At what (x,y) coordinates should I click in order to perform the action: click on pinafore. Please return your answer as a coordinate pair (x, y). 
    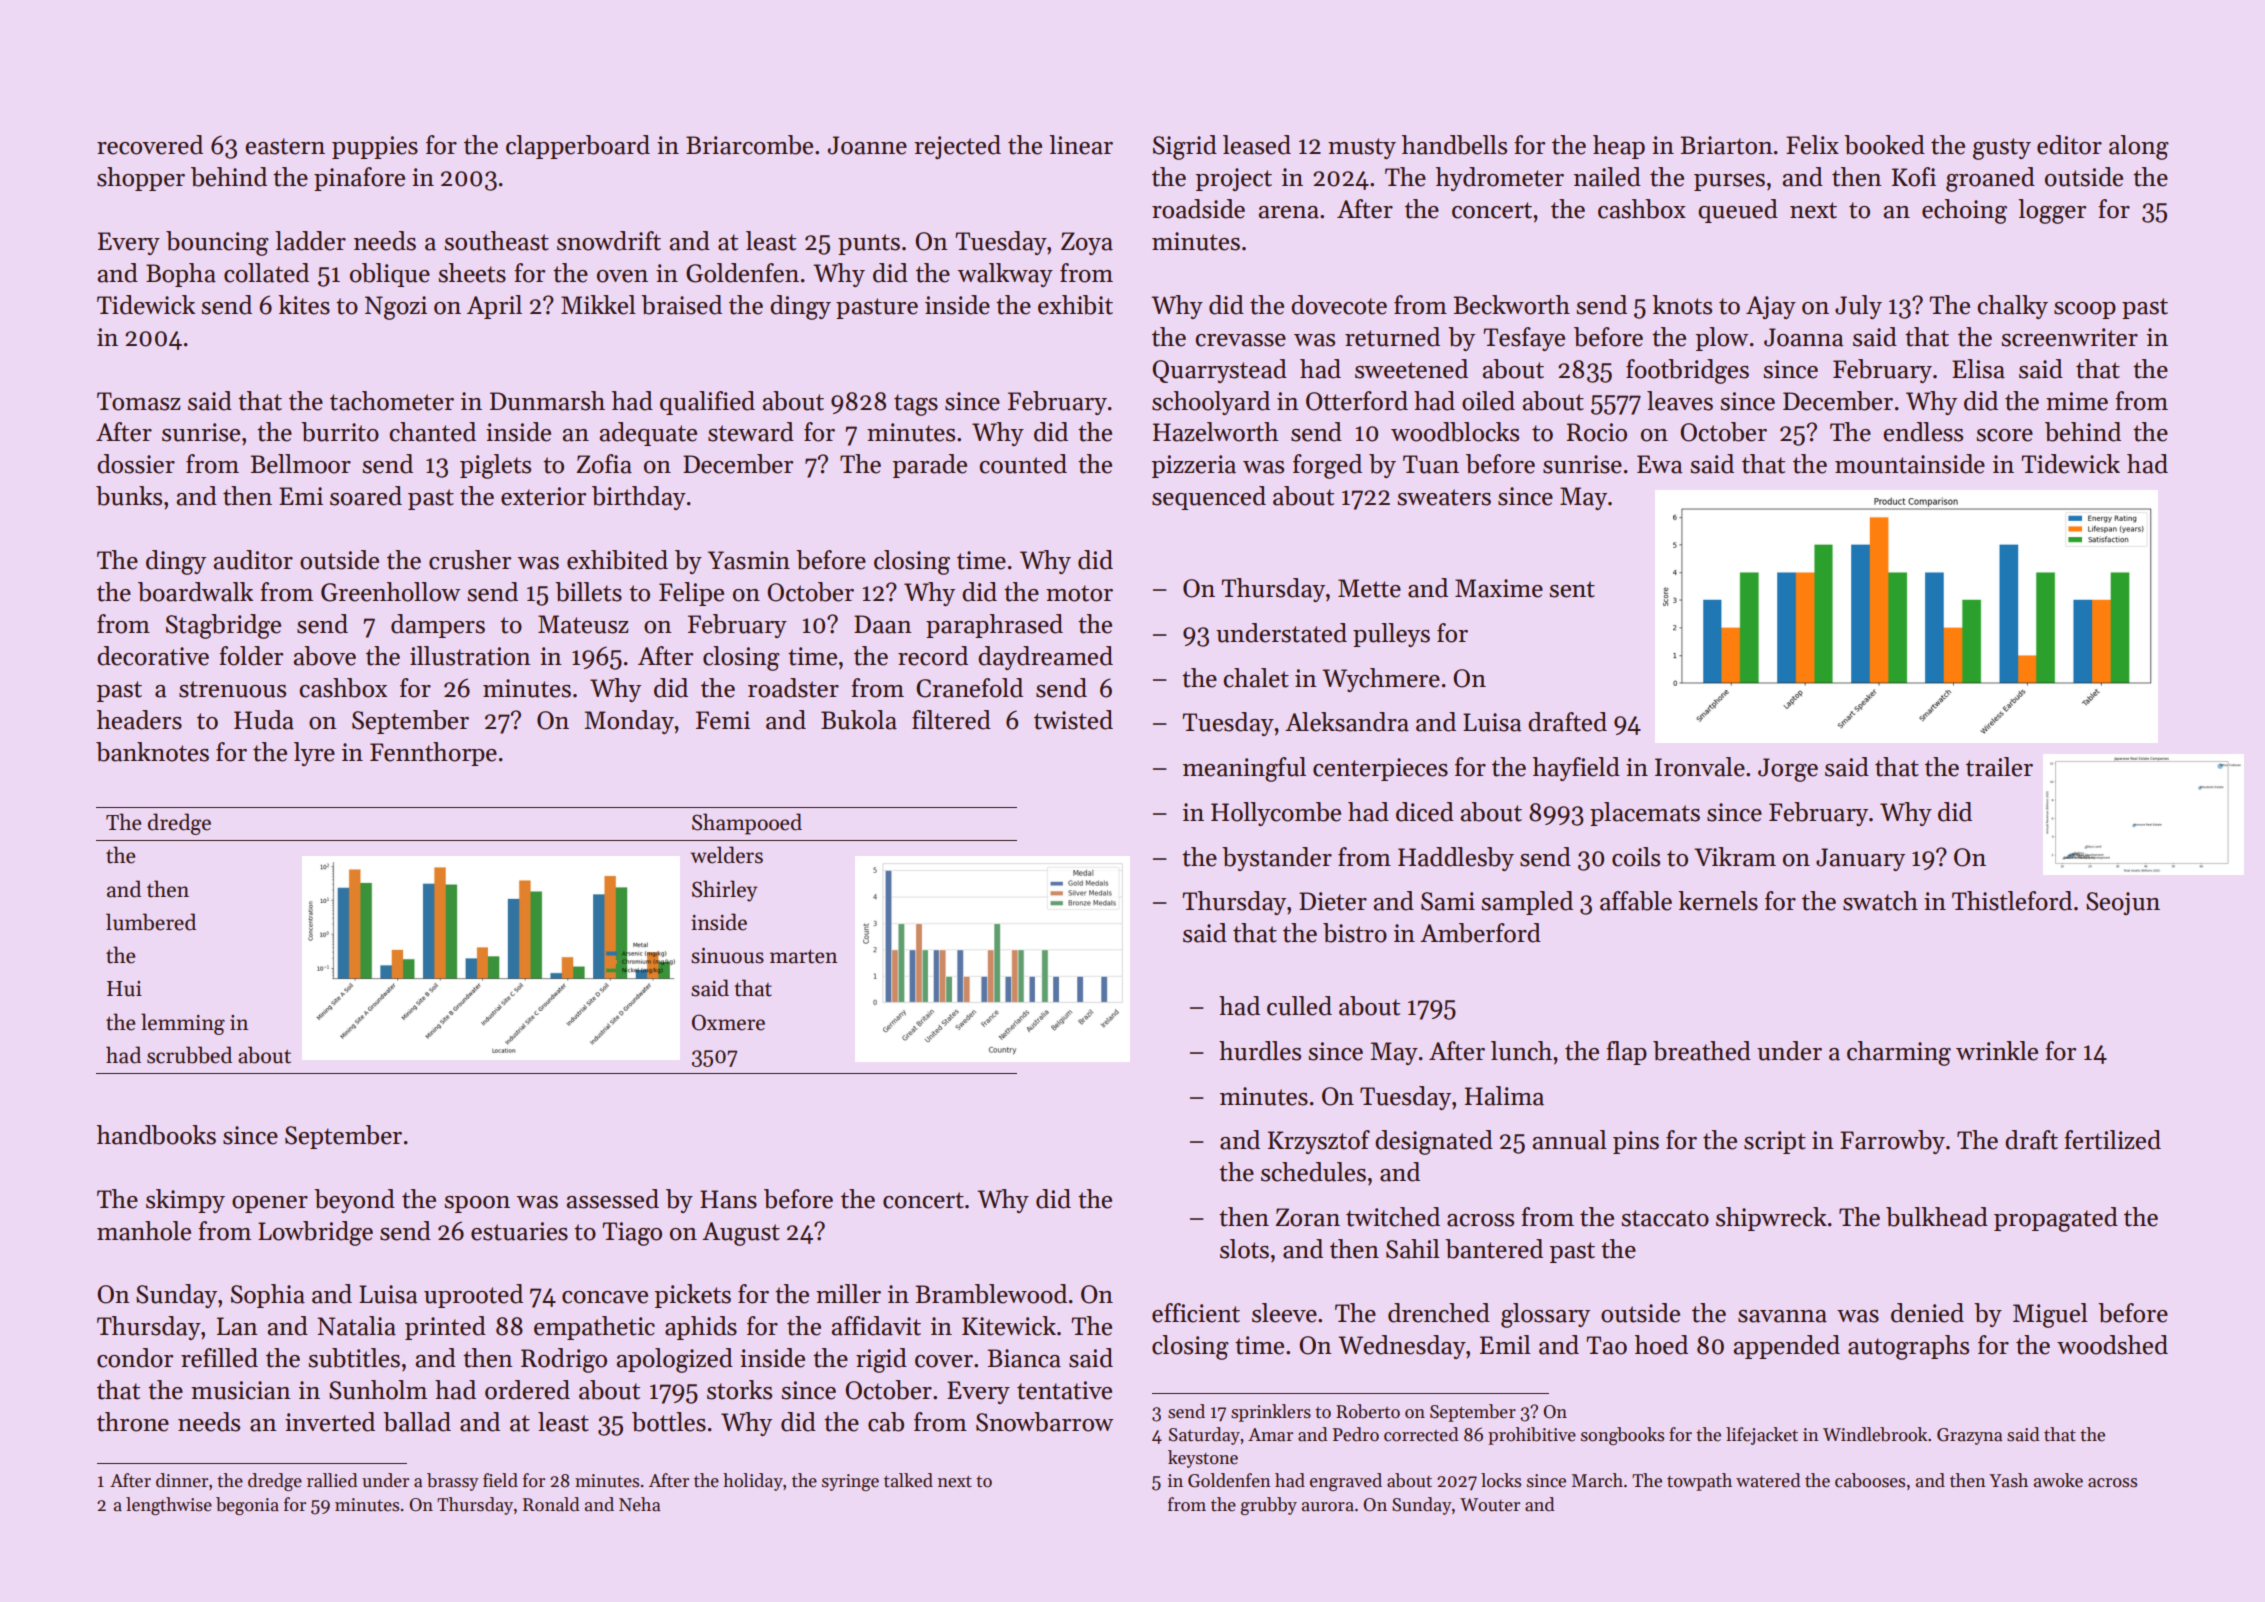
    Looking at the image, I should click on (359, 179).
